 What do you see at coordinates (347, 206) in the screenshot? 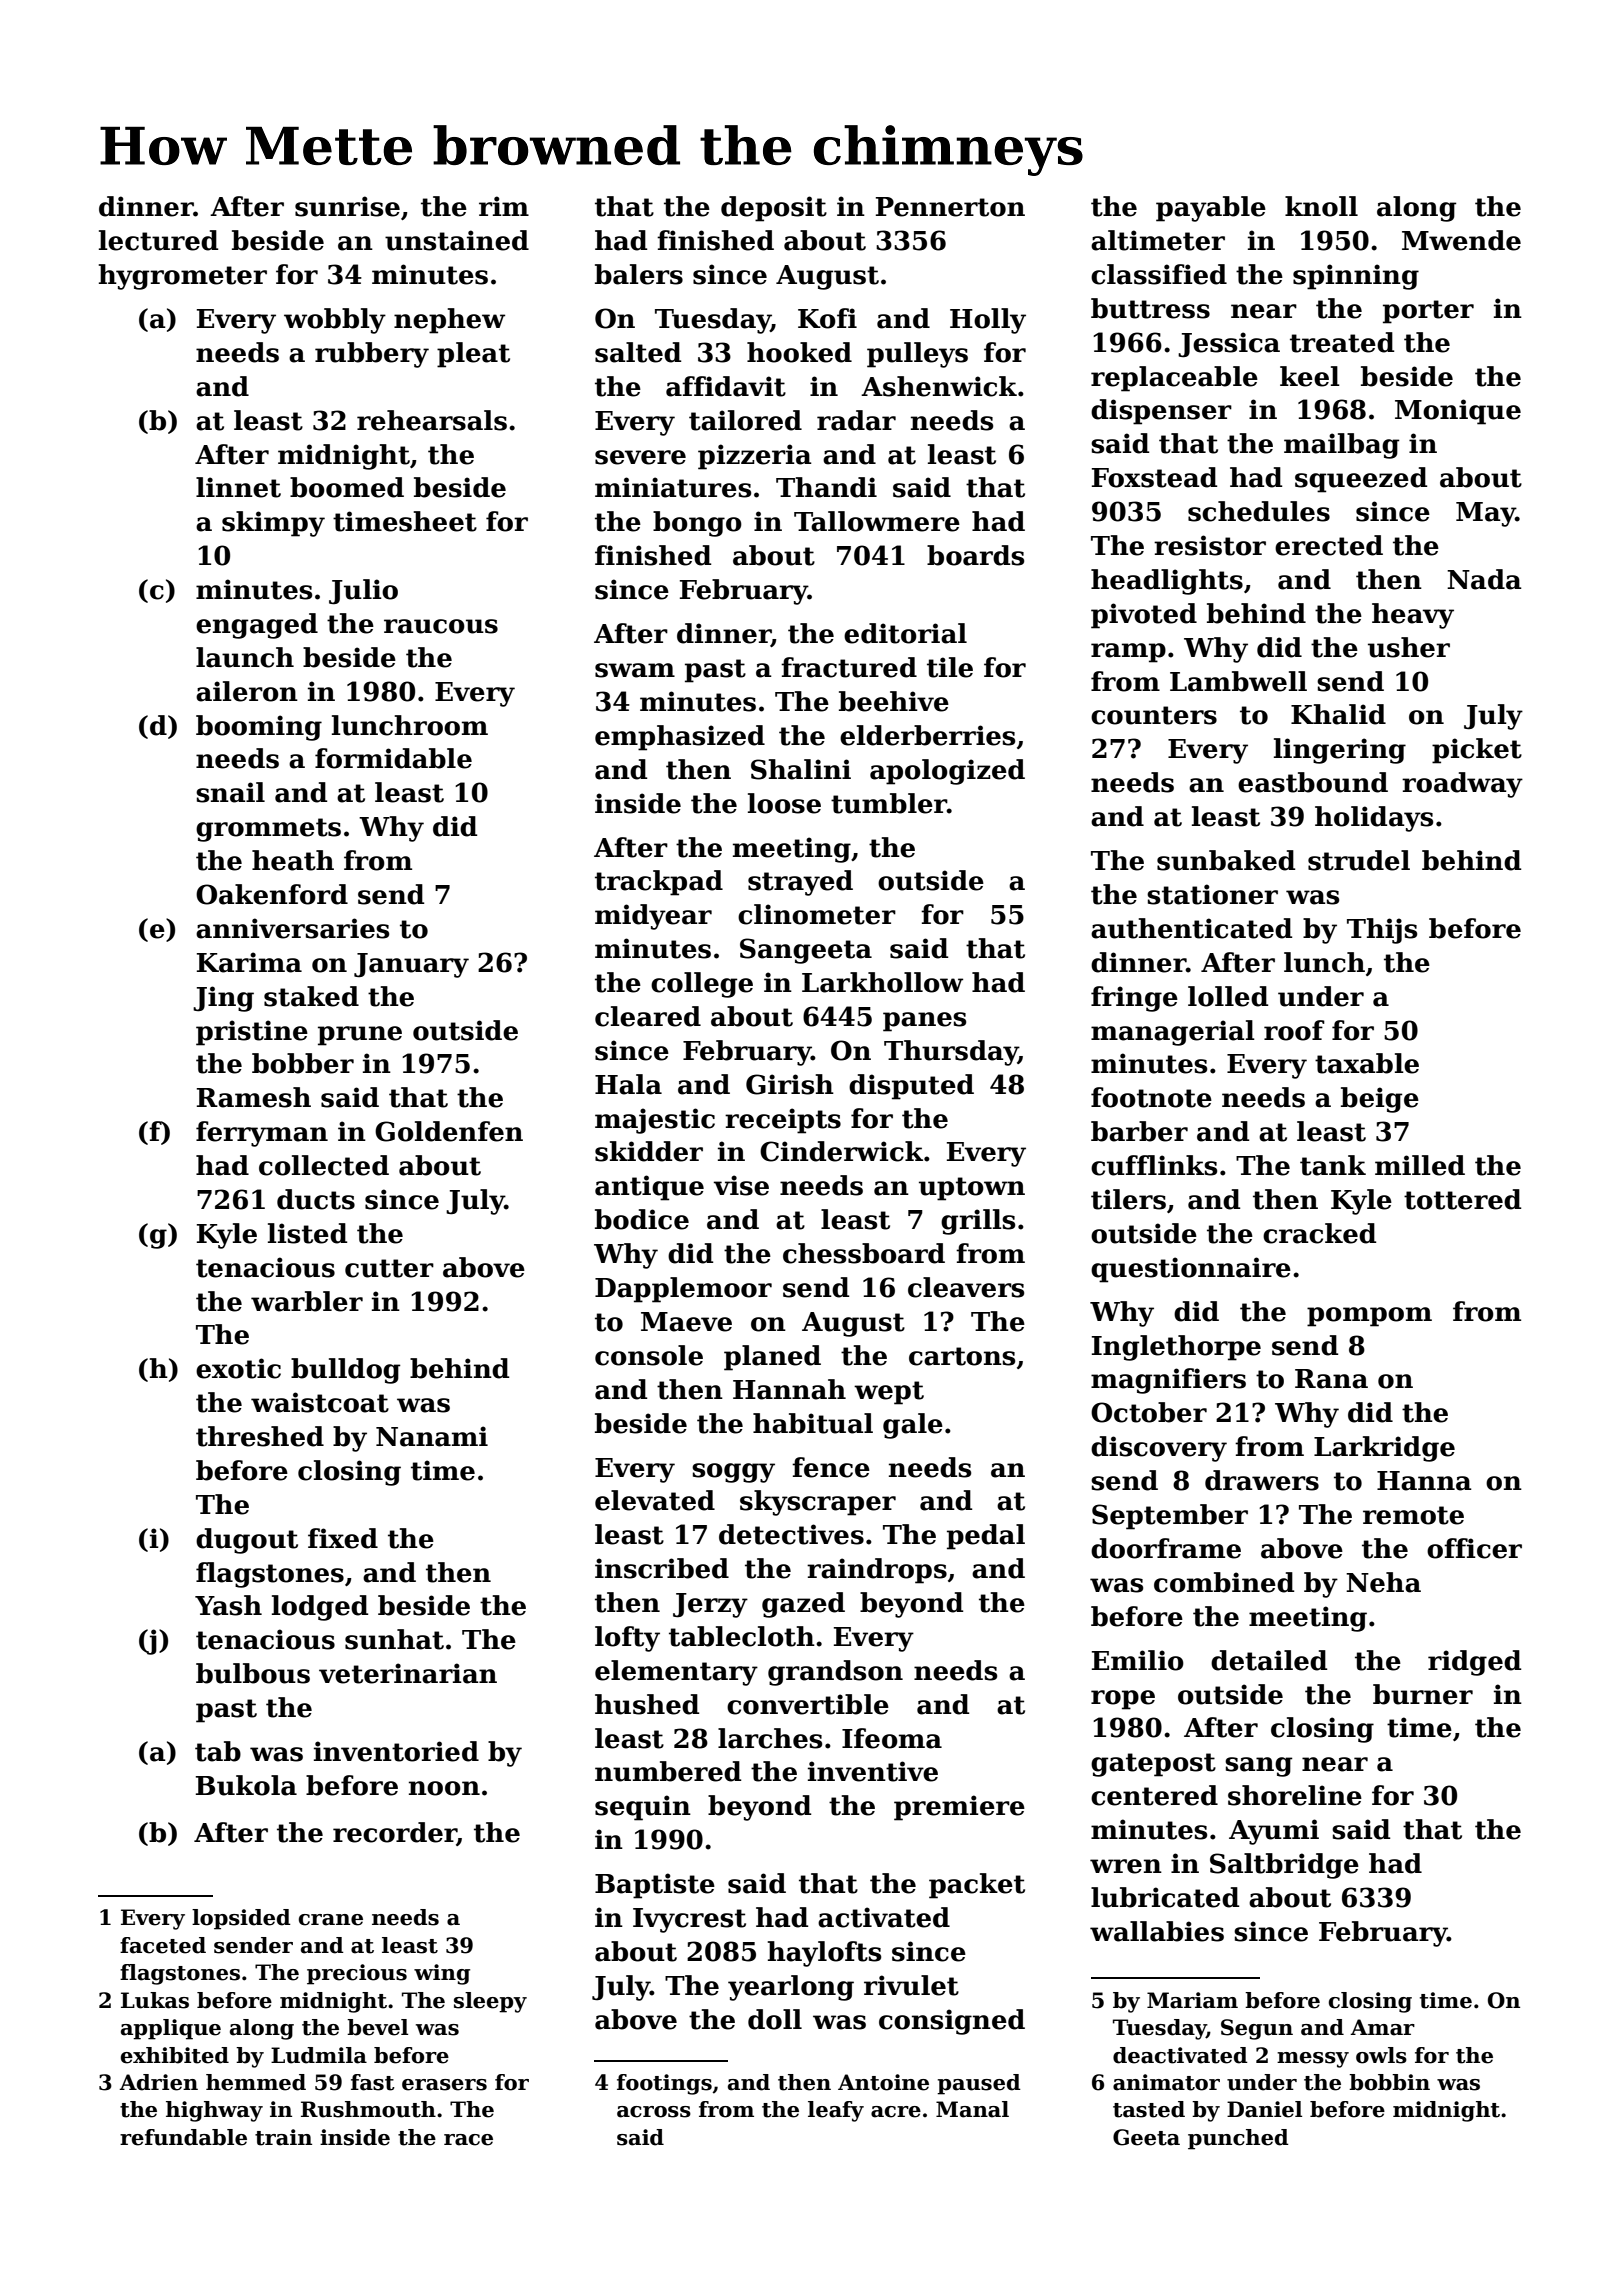
I see `sunrise` at bounding box center [347, 206].
